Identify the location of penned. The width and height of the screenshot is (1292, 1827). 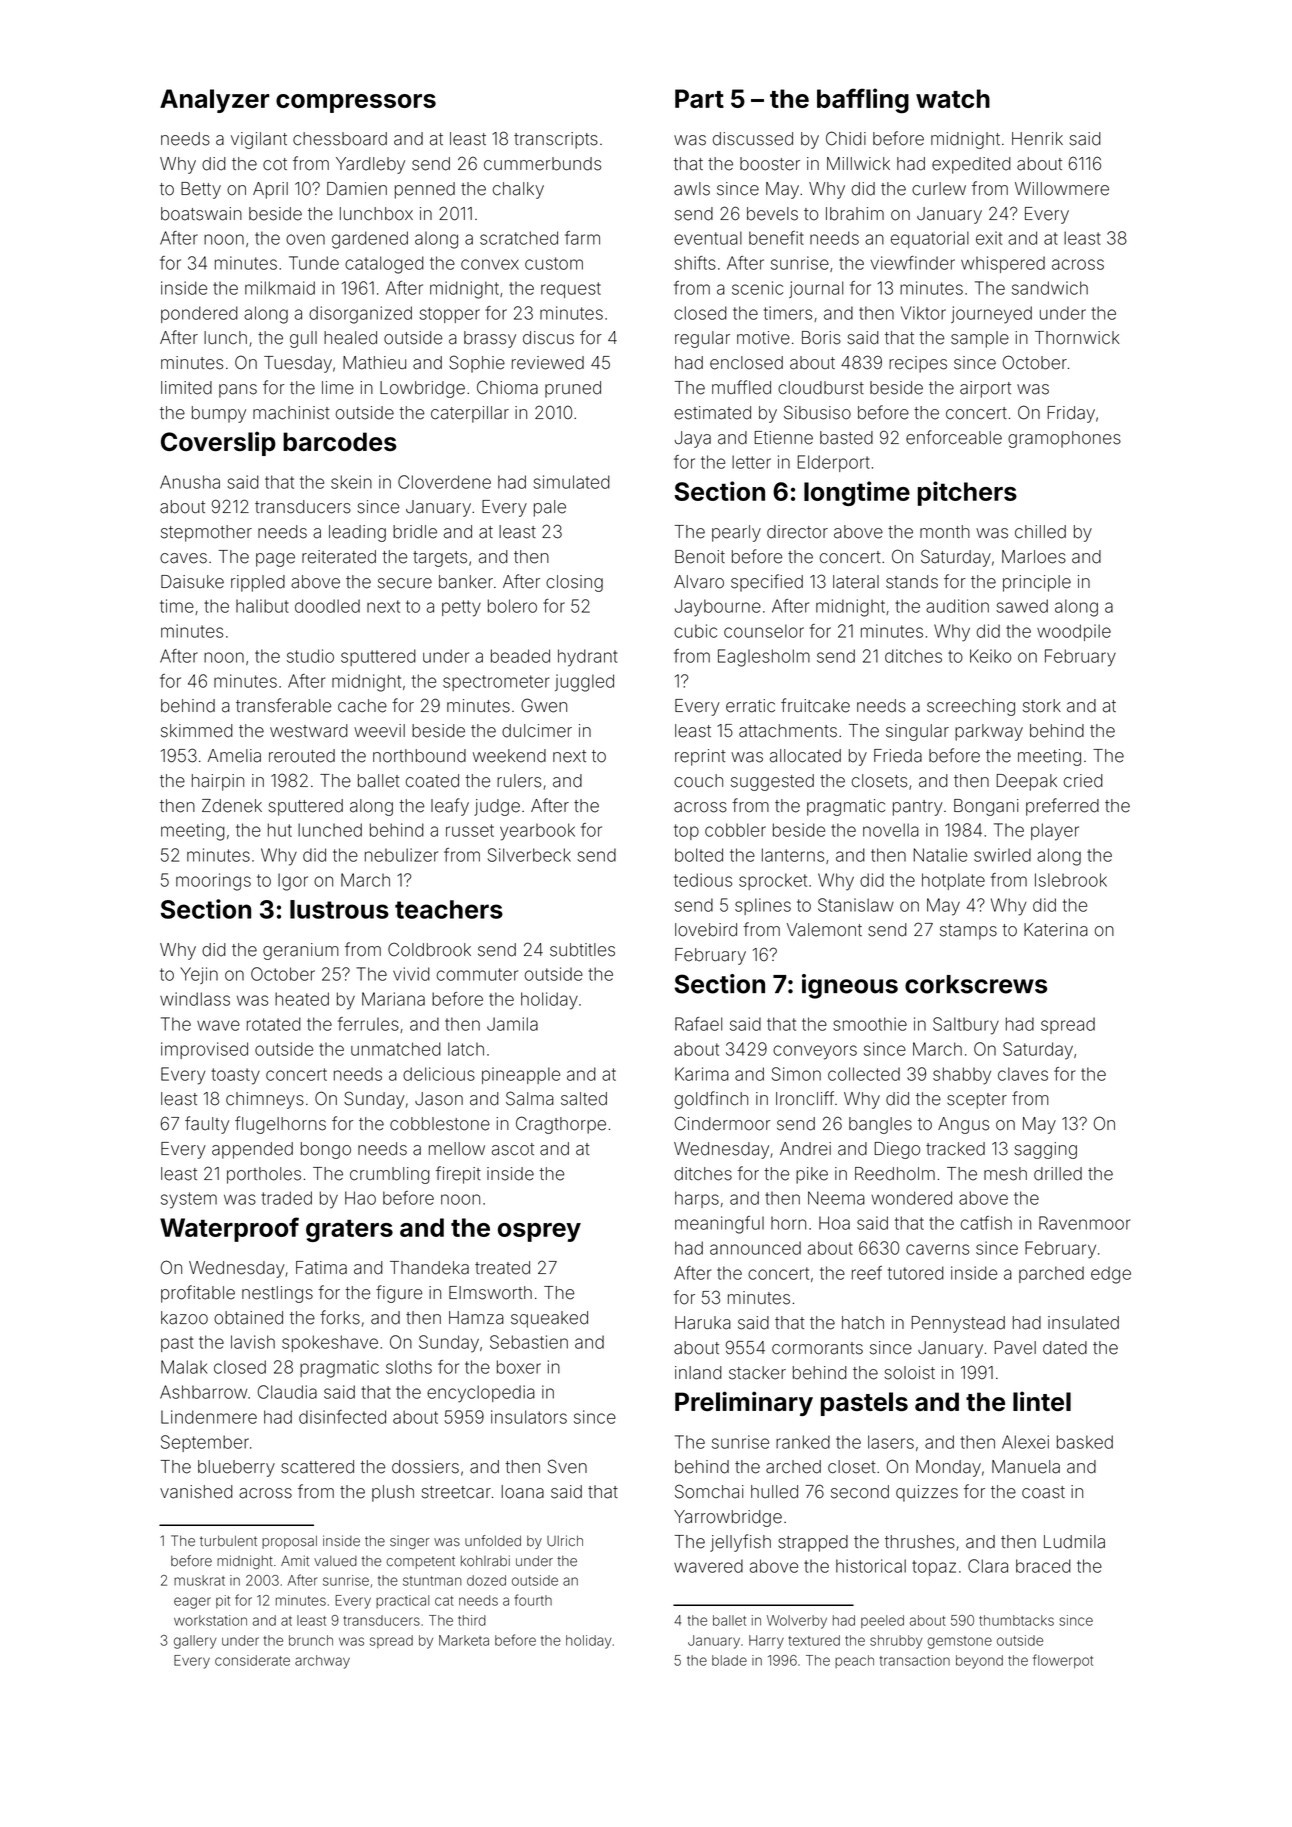
(425, 190).
